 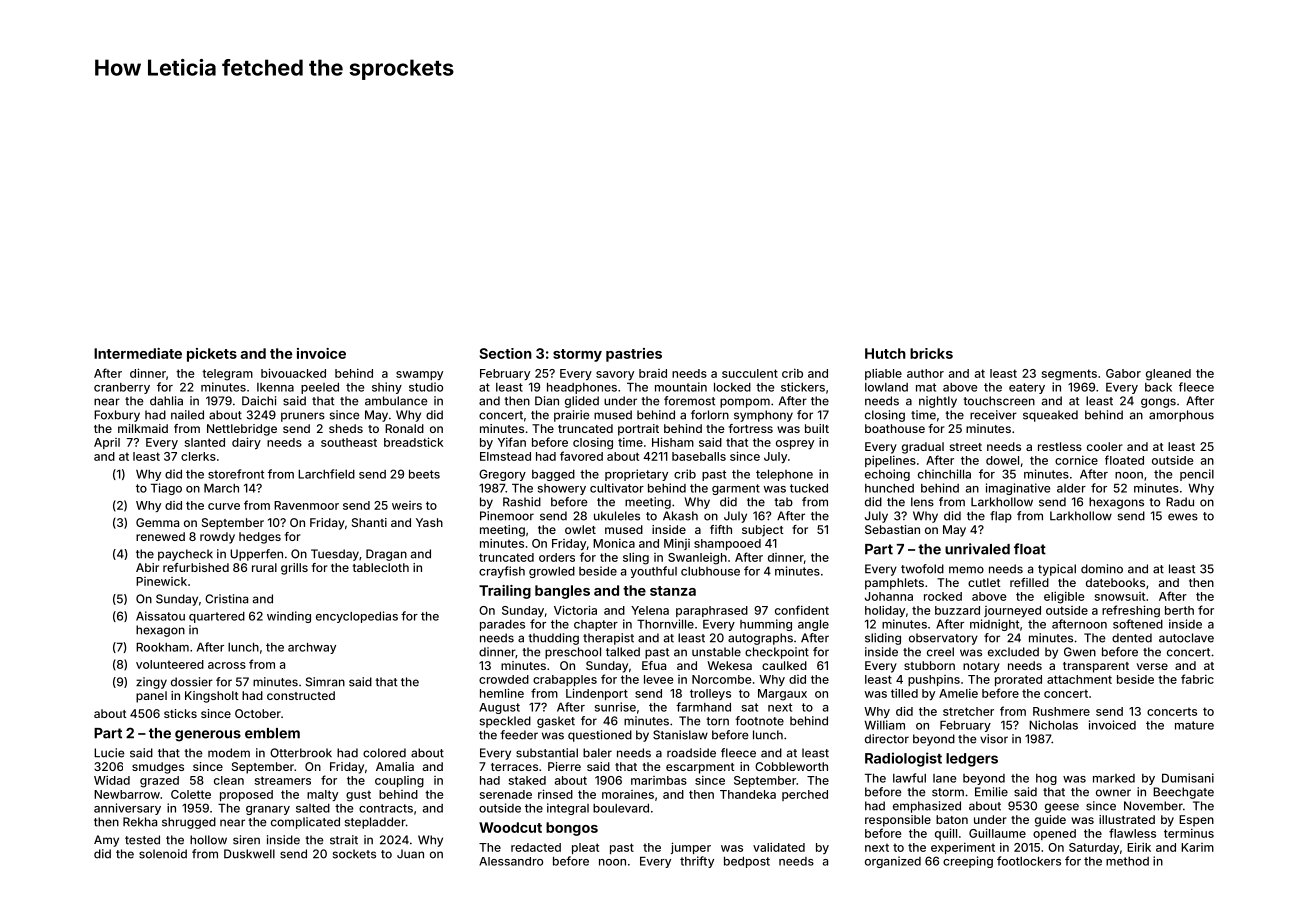 I want to click on Duskwell, so click(x=249, y=854).
